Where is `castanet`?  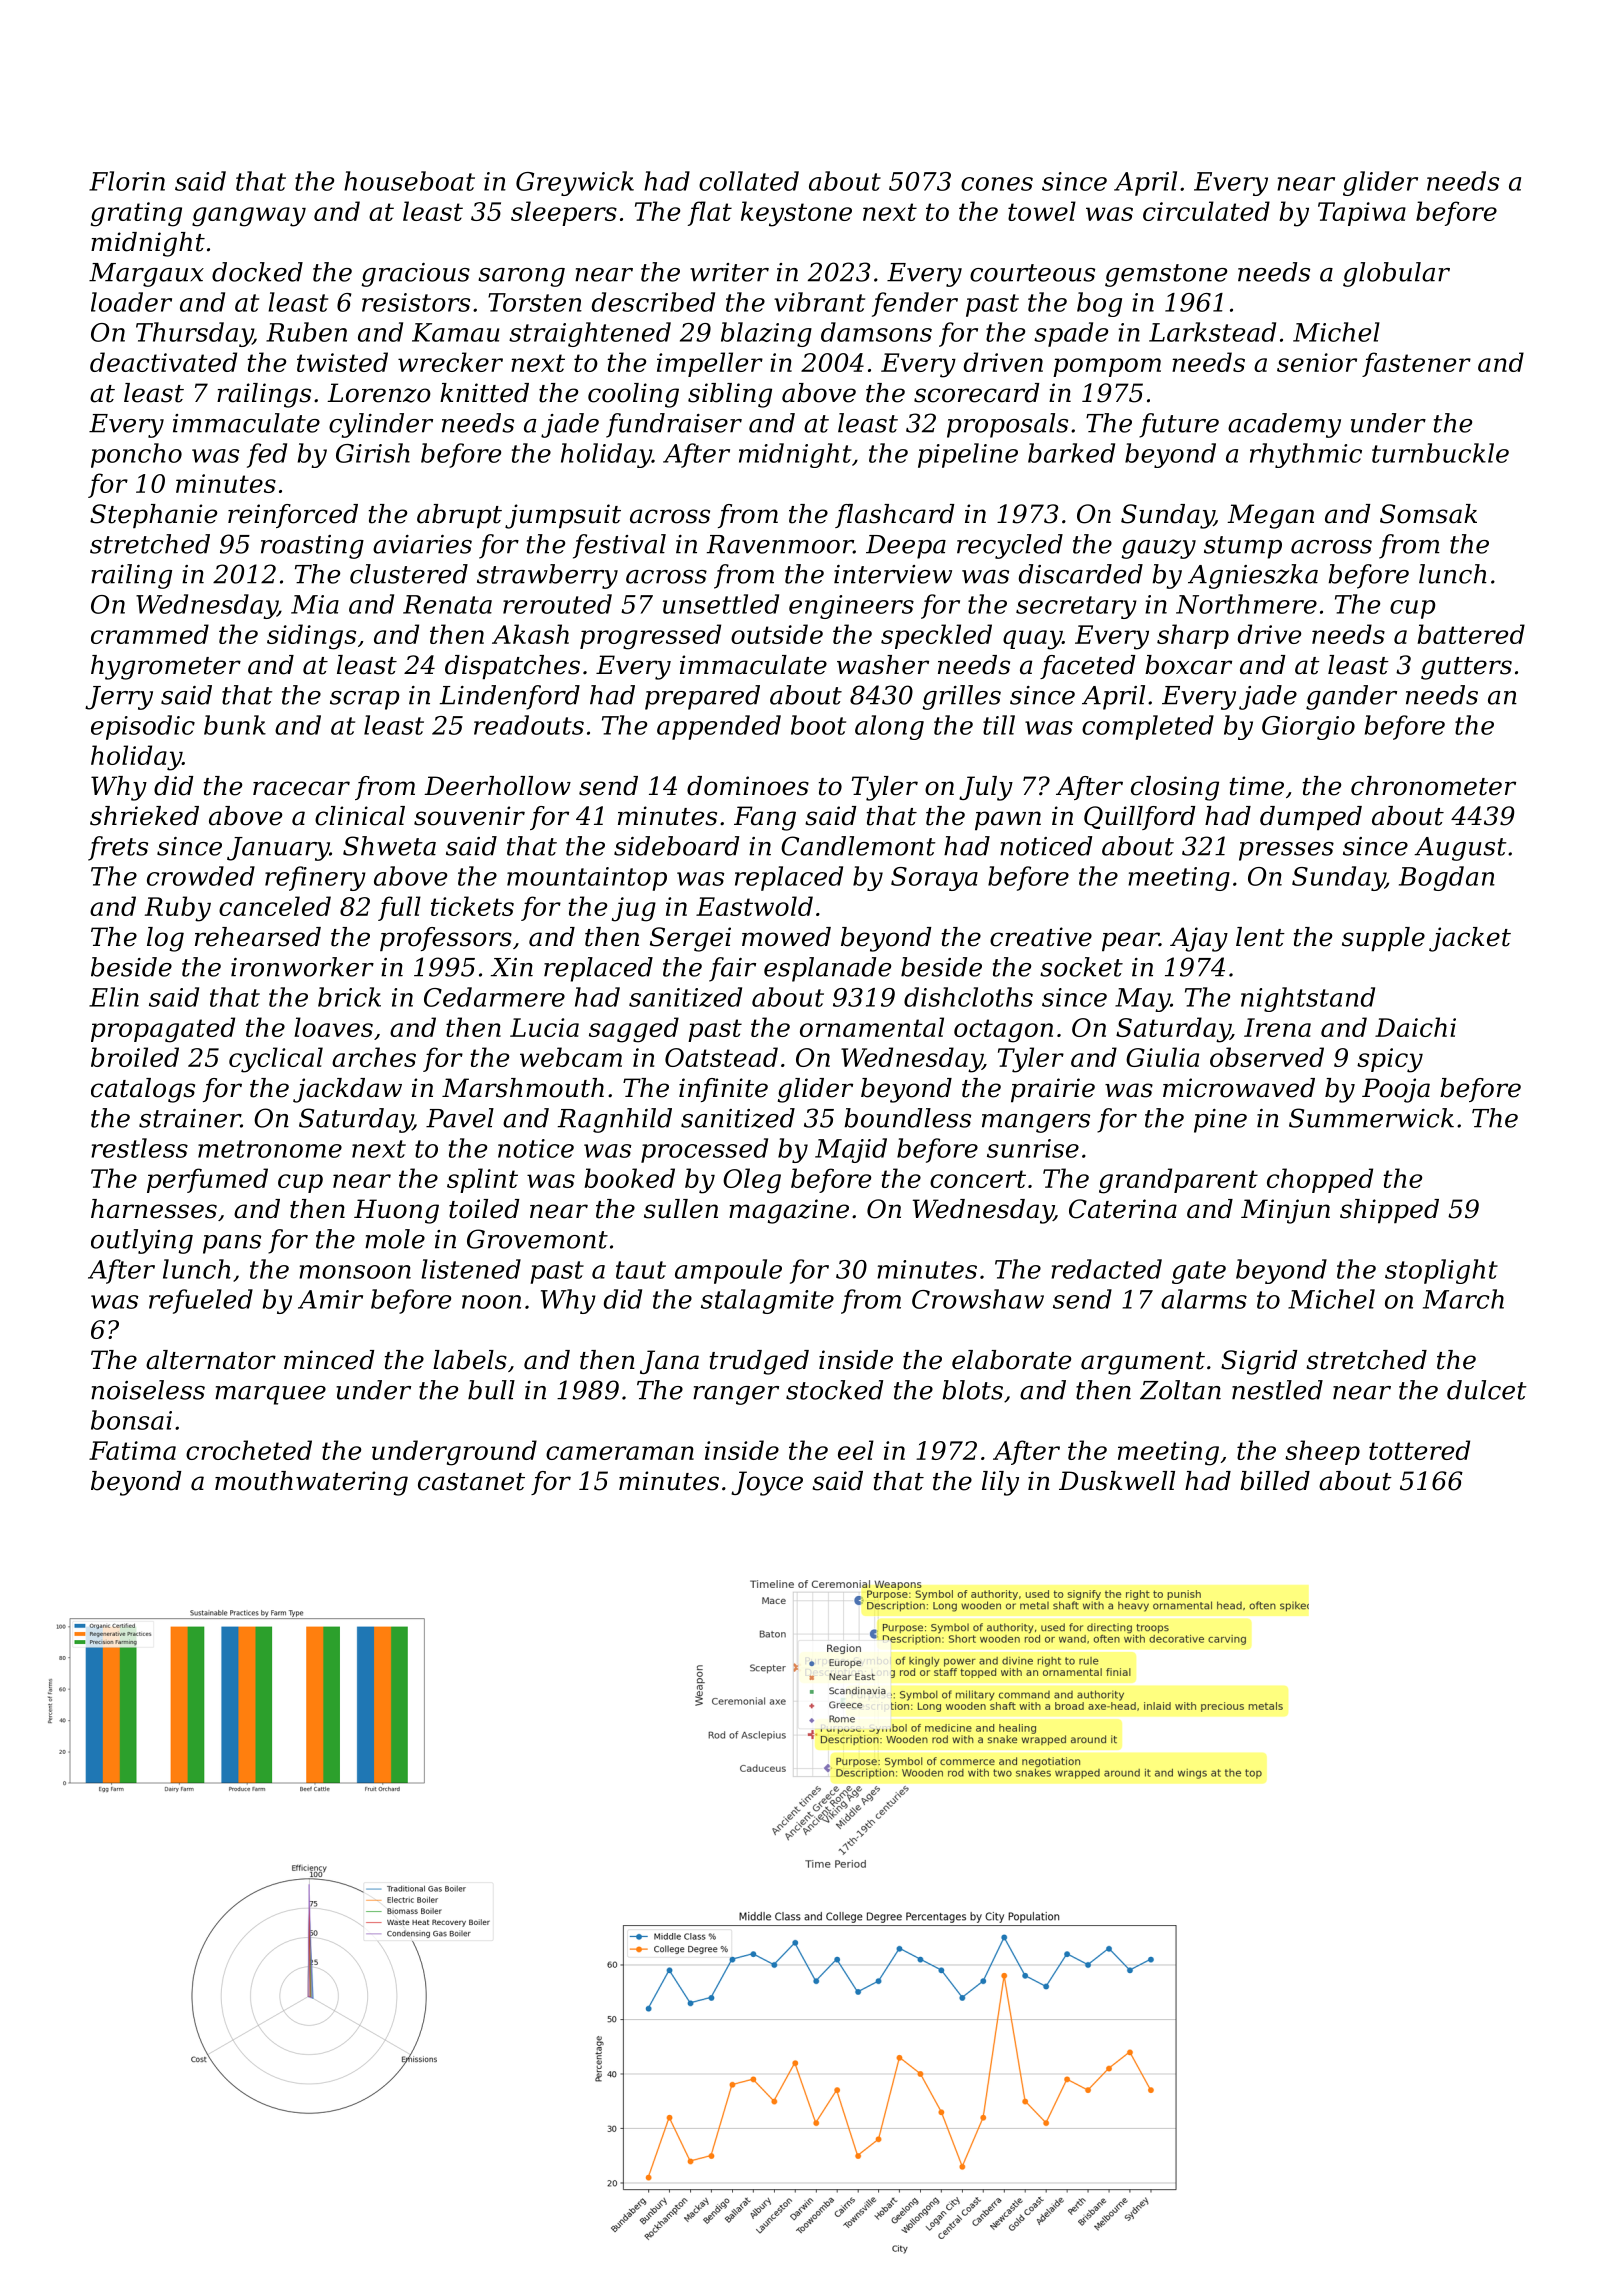 castanet is located at coordinates (471, 1482).
